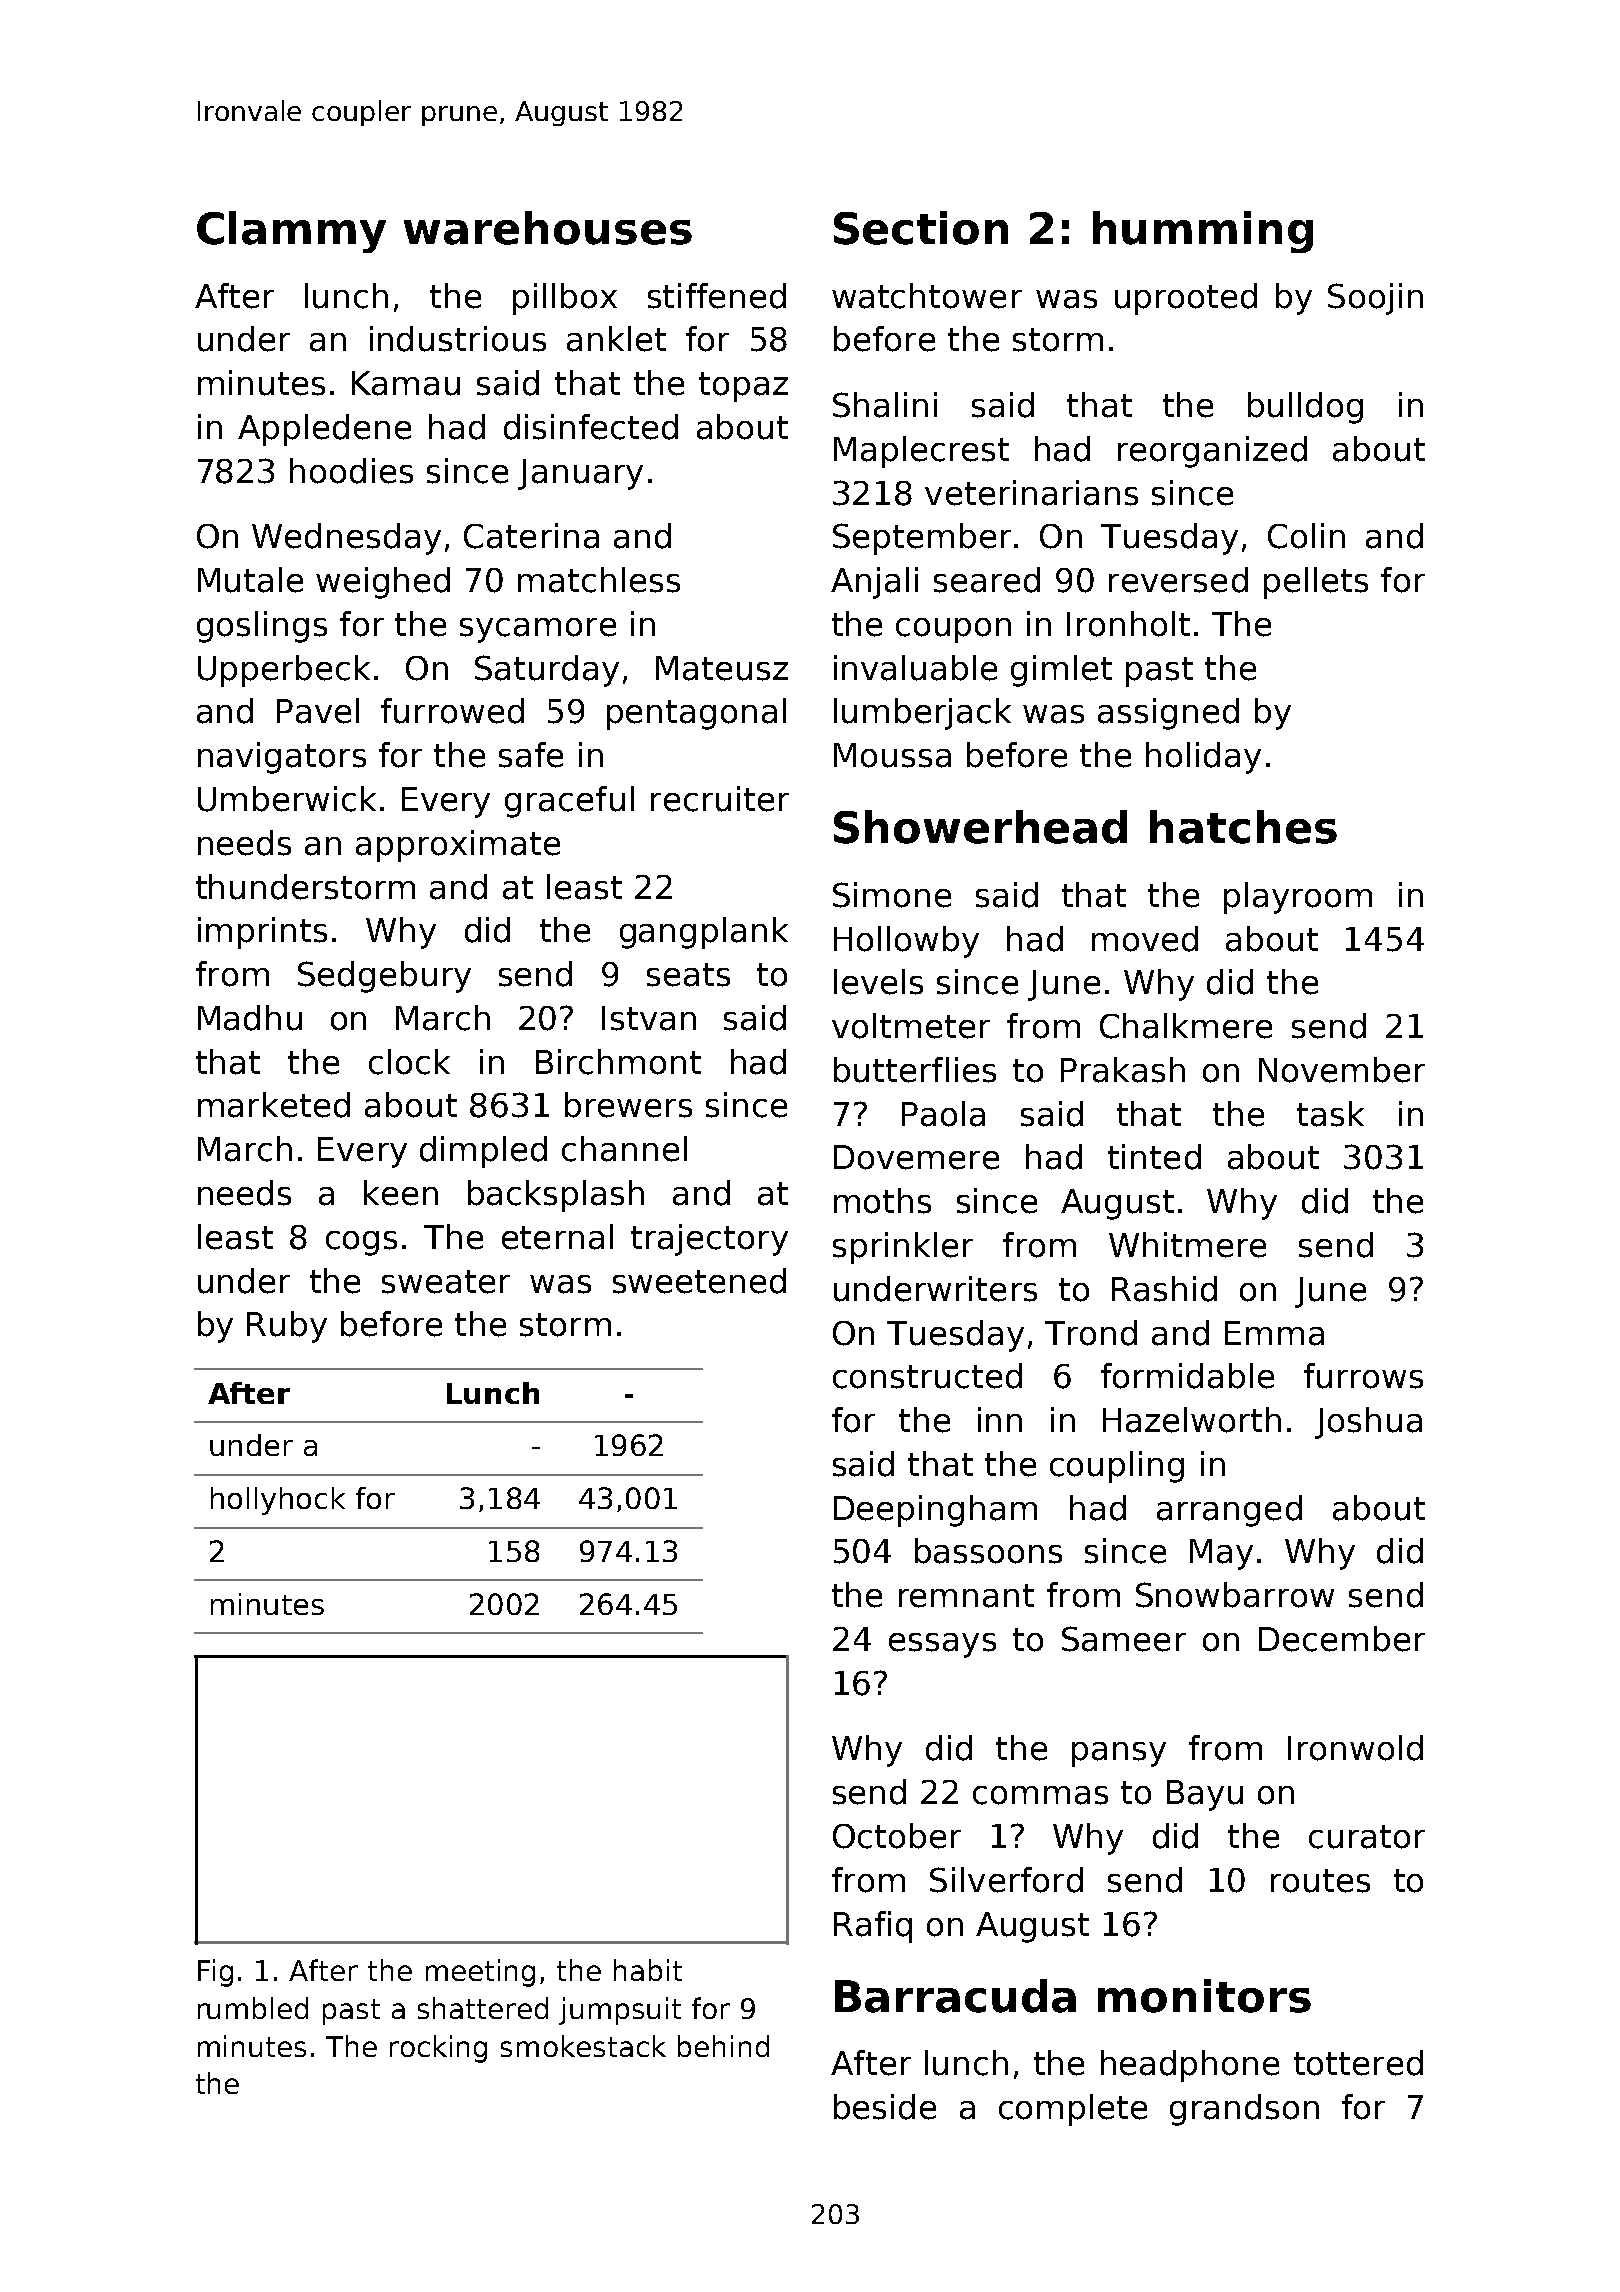  I want to click on grandson, so click(1244, 2110).
